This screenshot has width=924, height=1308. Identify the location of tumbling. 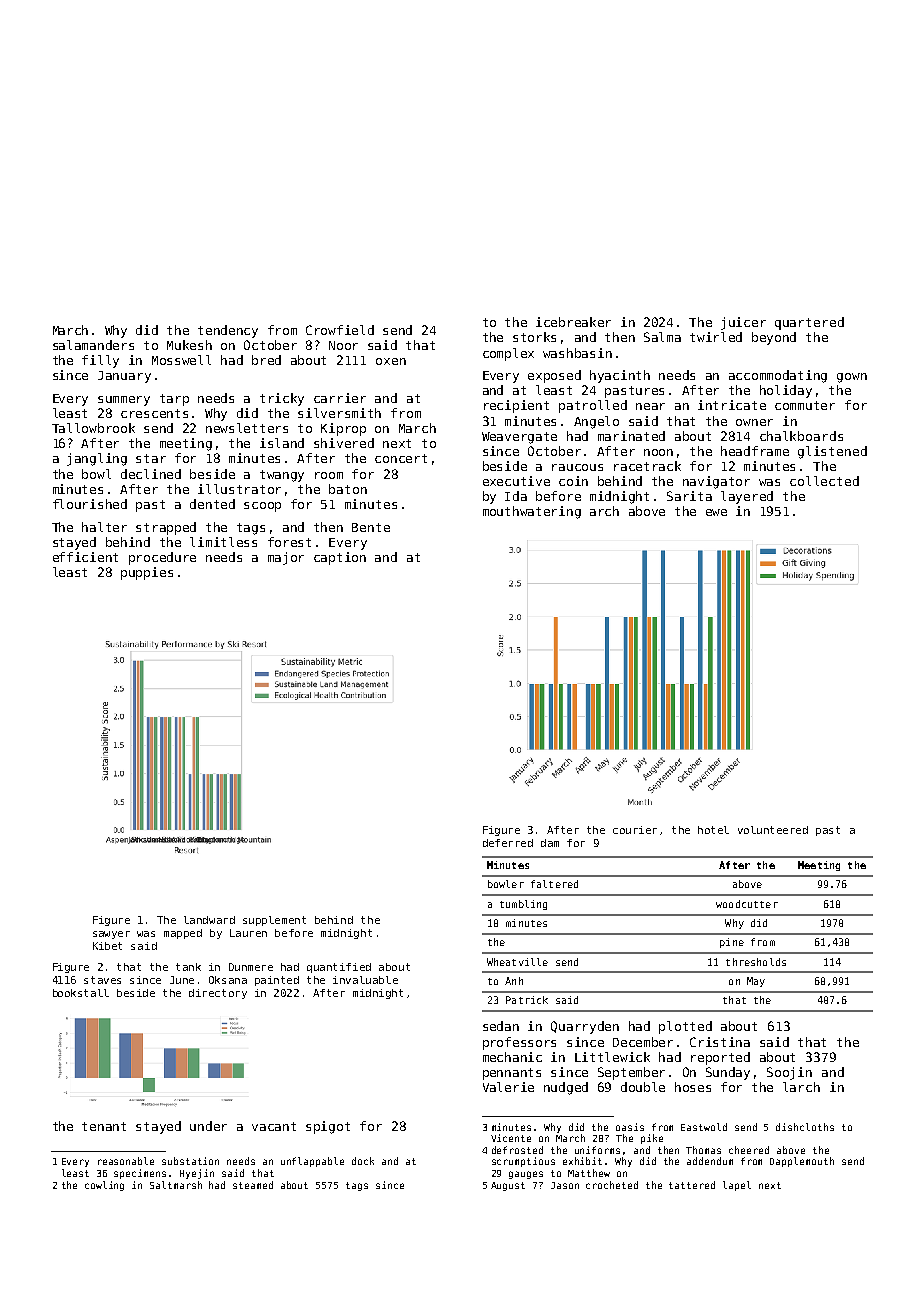
(523, 905).
